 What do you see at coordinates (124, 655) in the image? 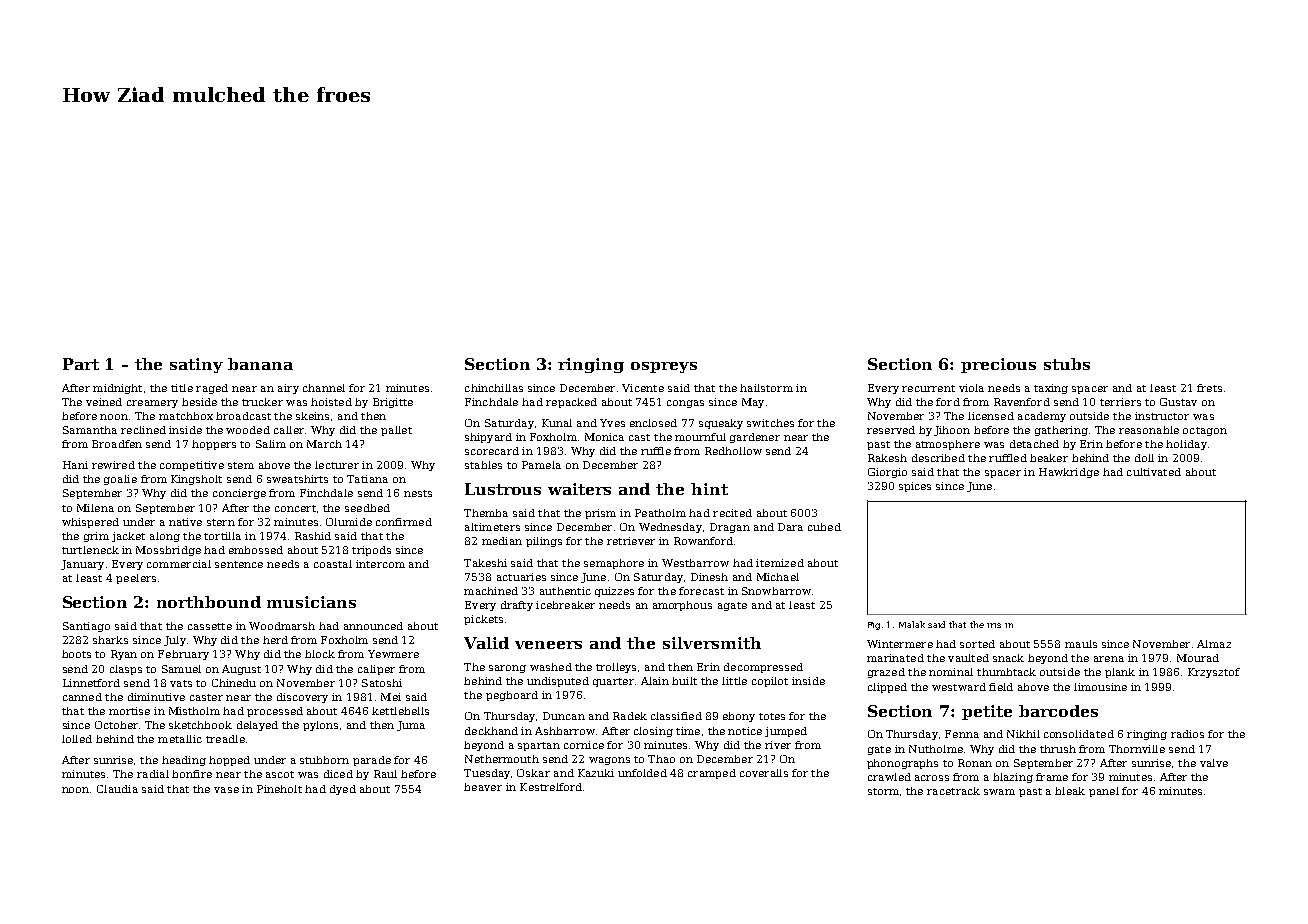
I see `Ryan` at bounding box center [124, 655].
